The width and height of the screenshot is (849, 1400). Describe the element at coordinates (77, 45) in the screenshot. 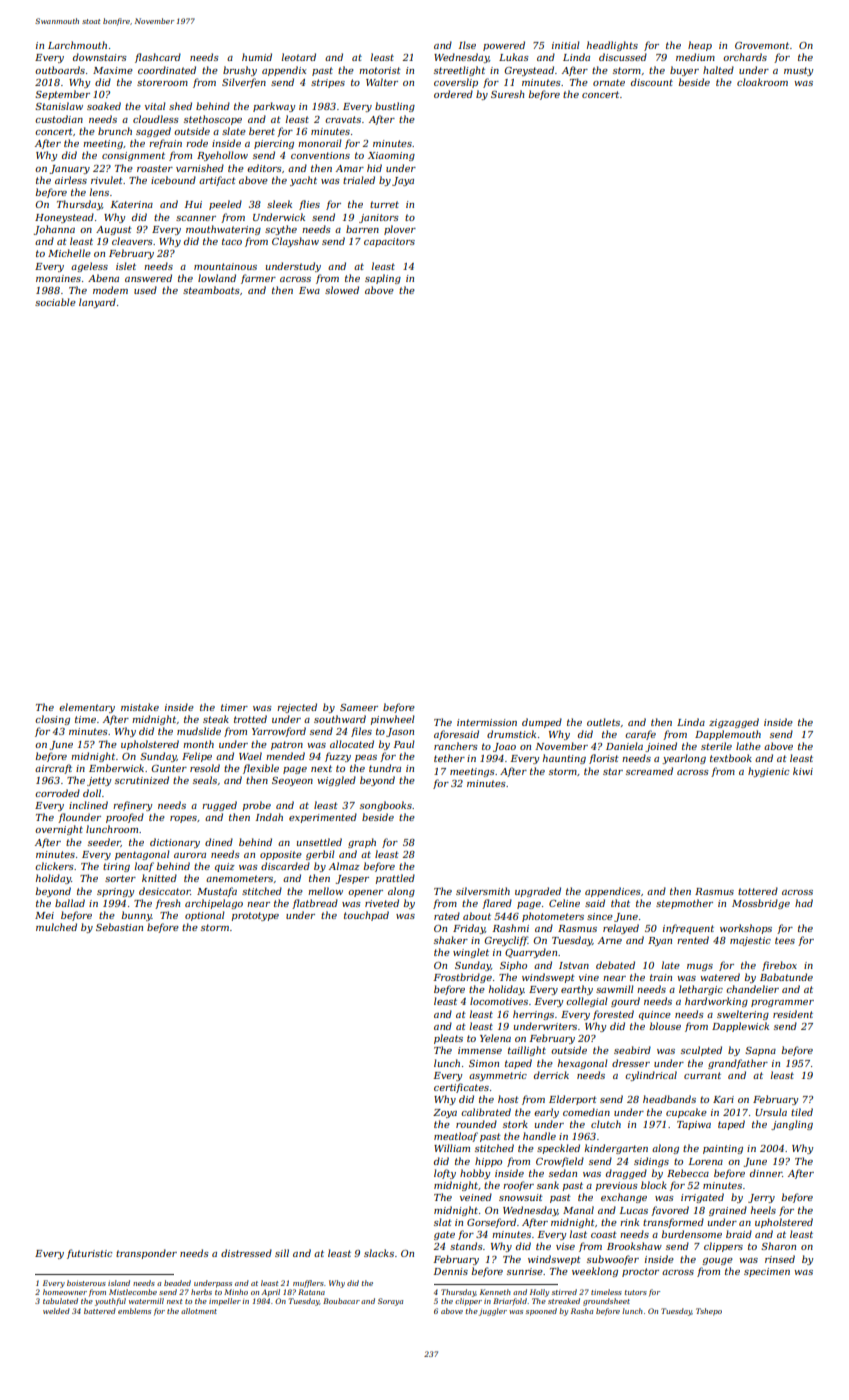

I see `Larchmouth` at that location.
